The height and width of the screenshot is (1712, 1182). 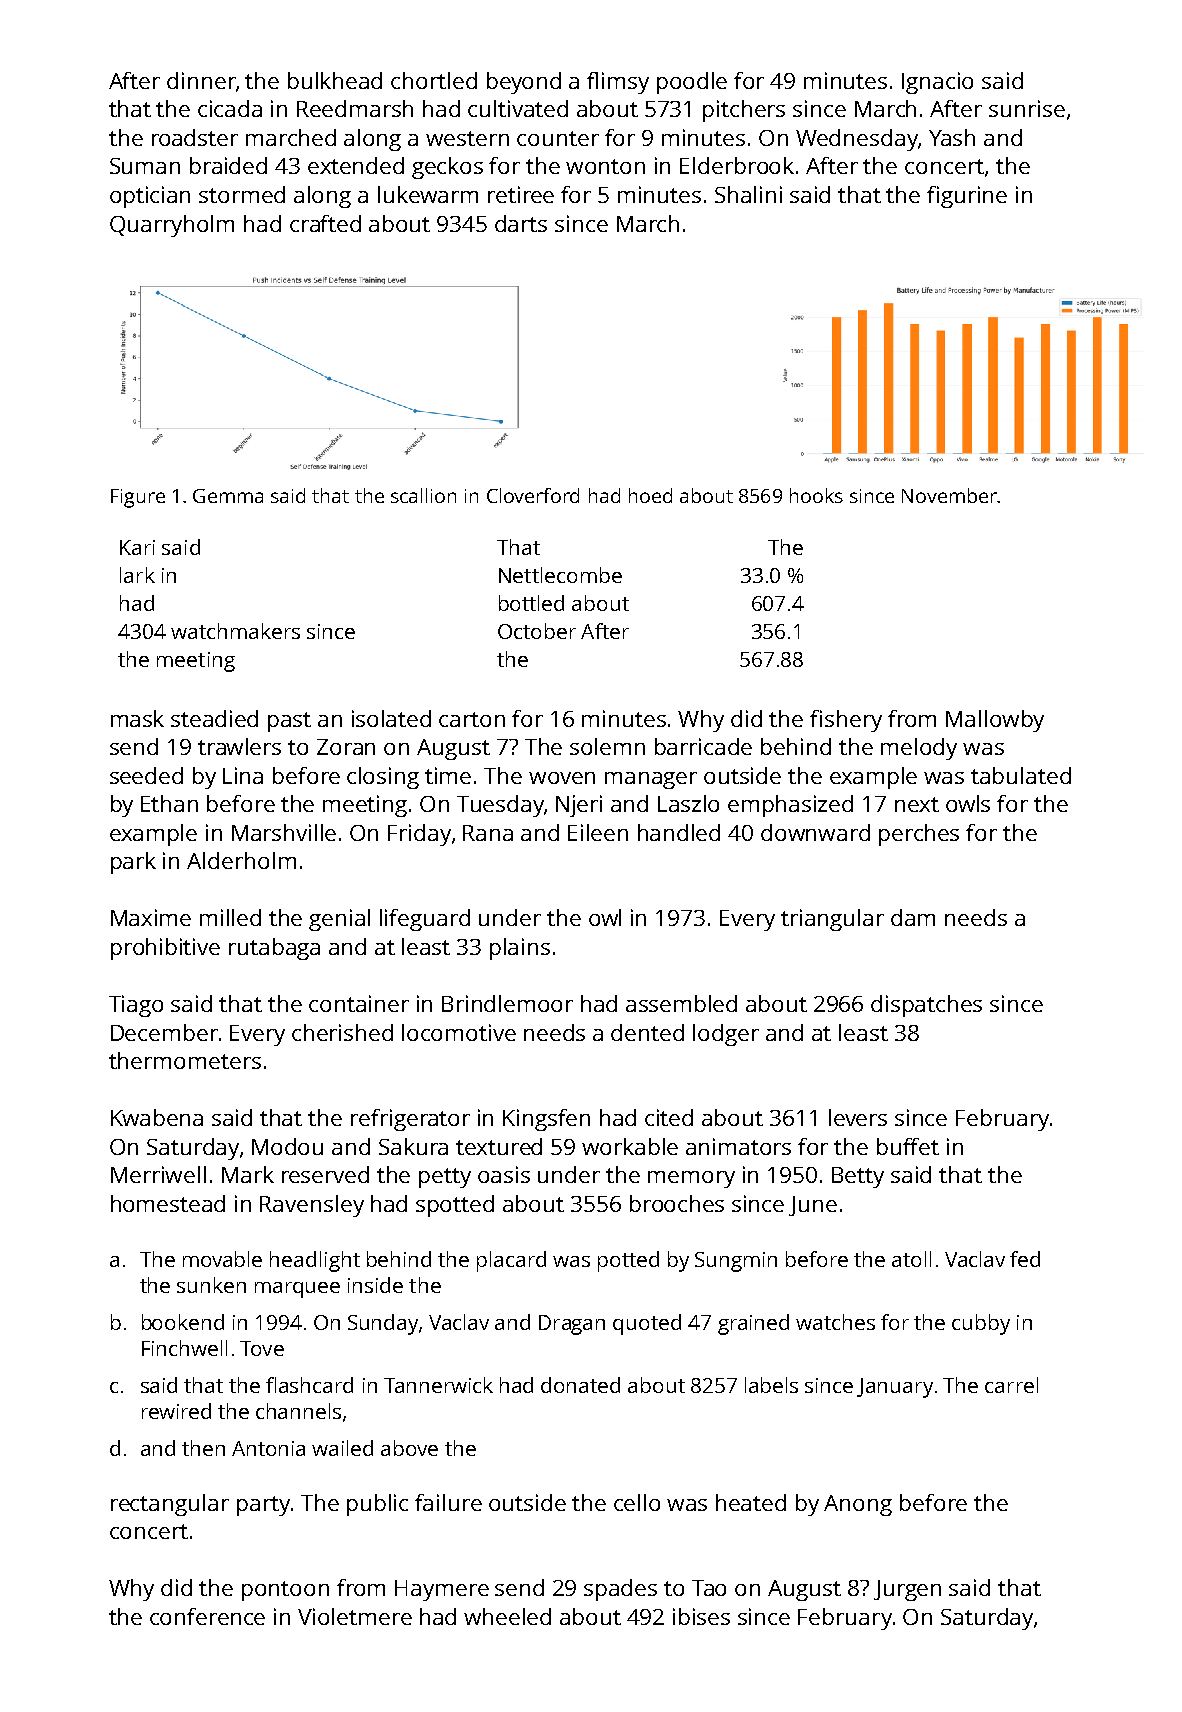 What do you see at coordinates (926, 1006) in the screenshot?
I see `dispatches` at bounding box center [926, 1006].
